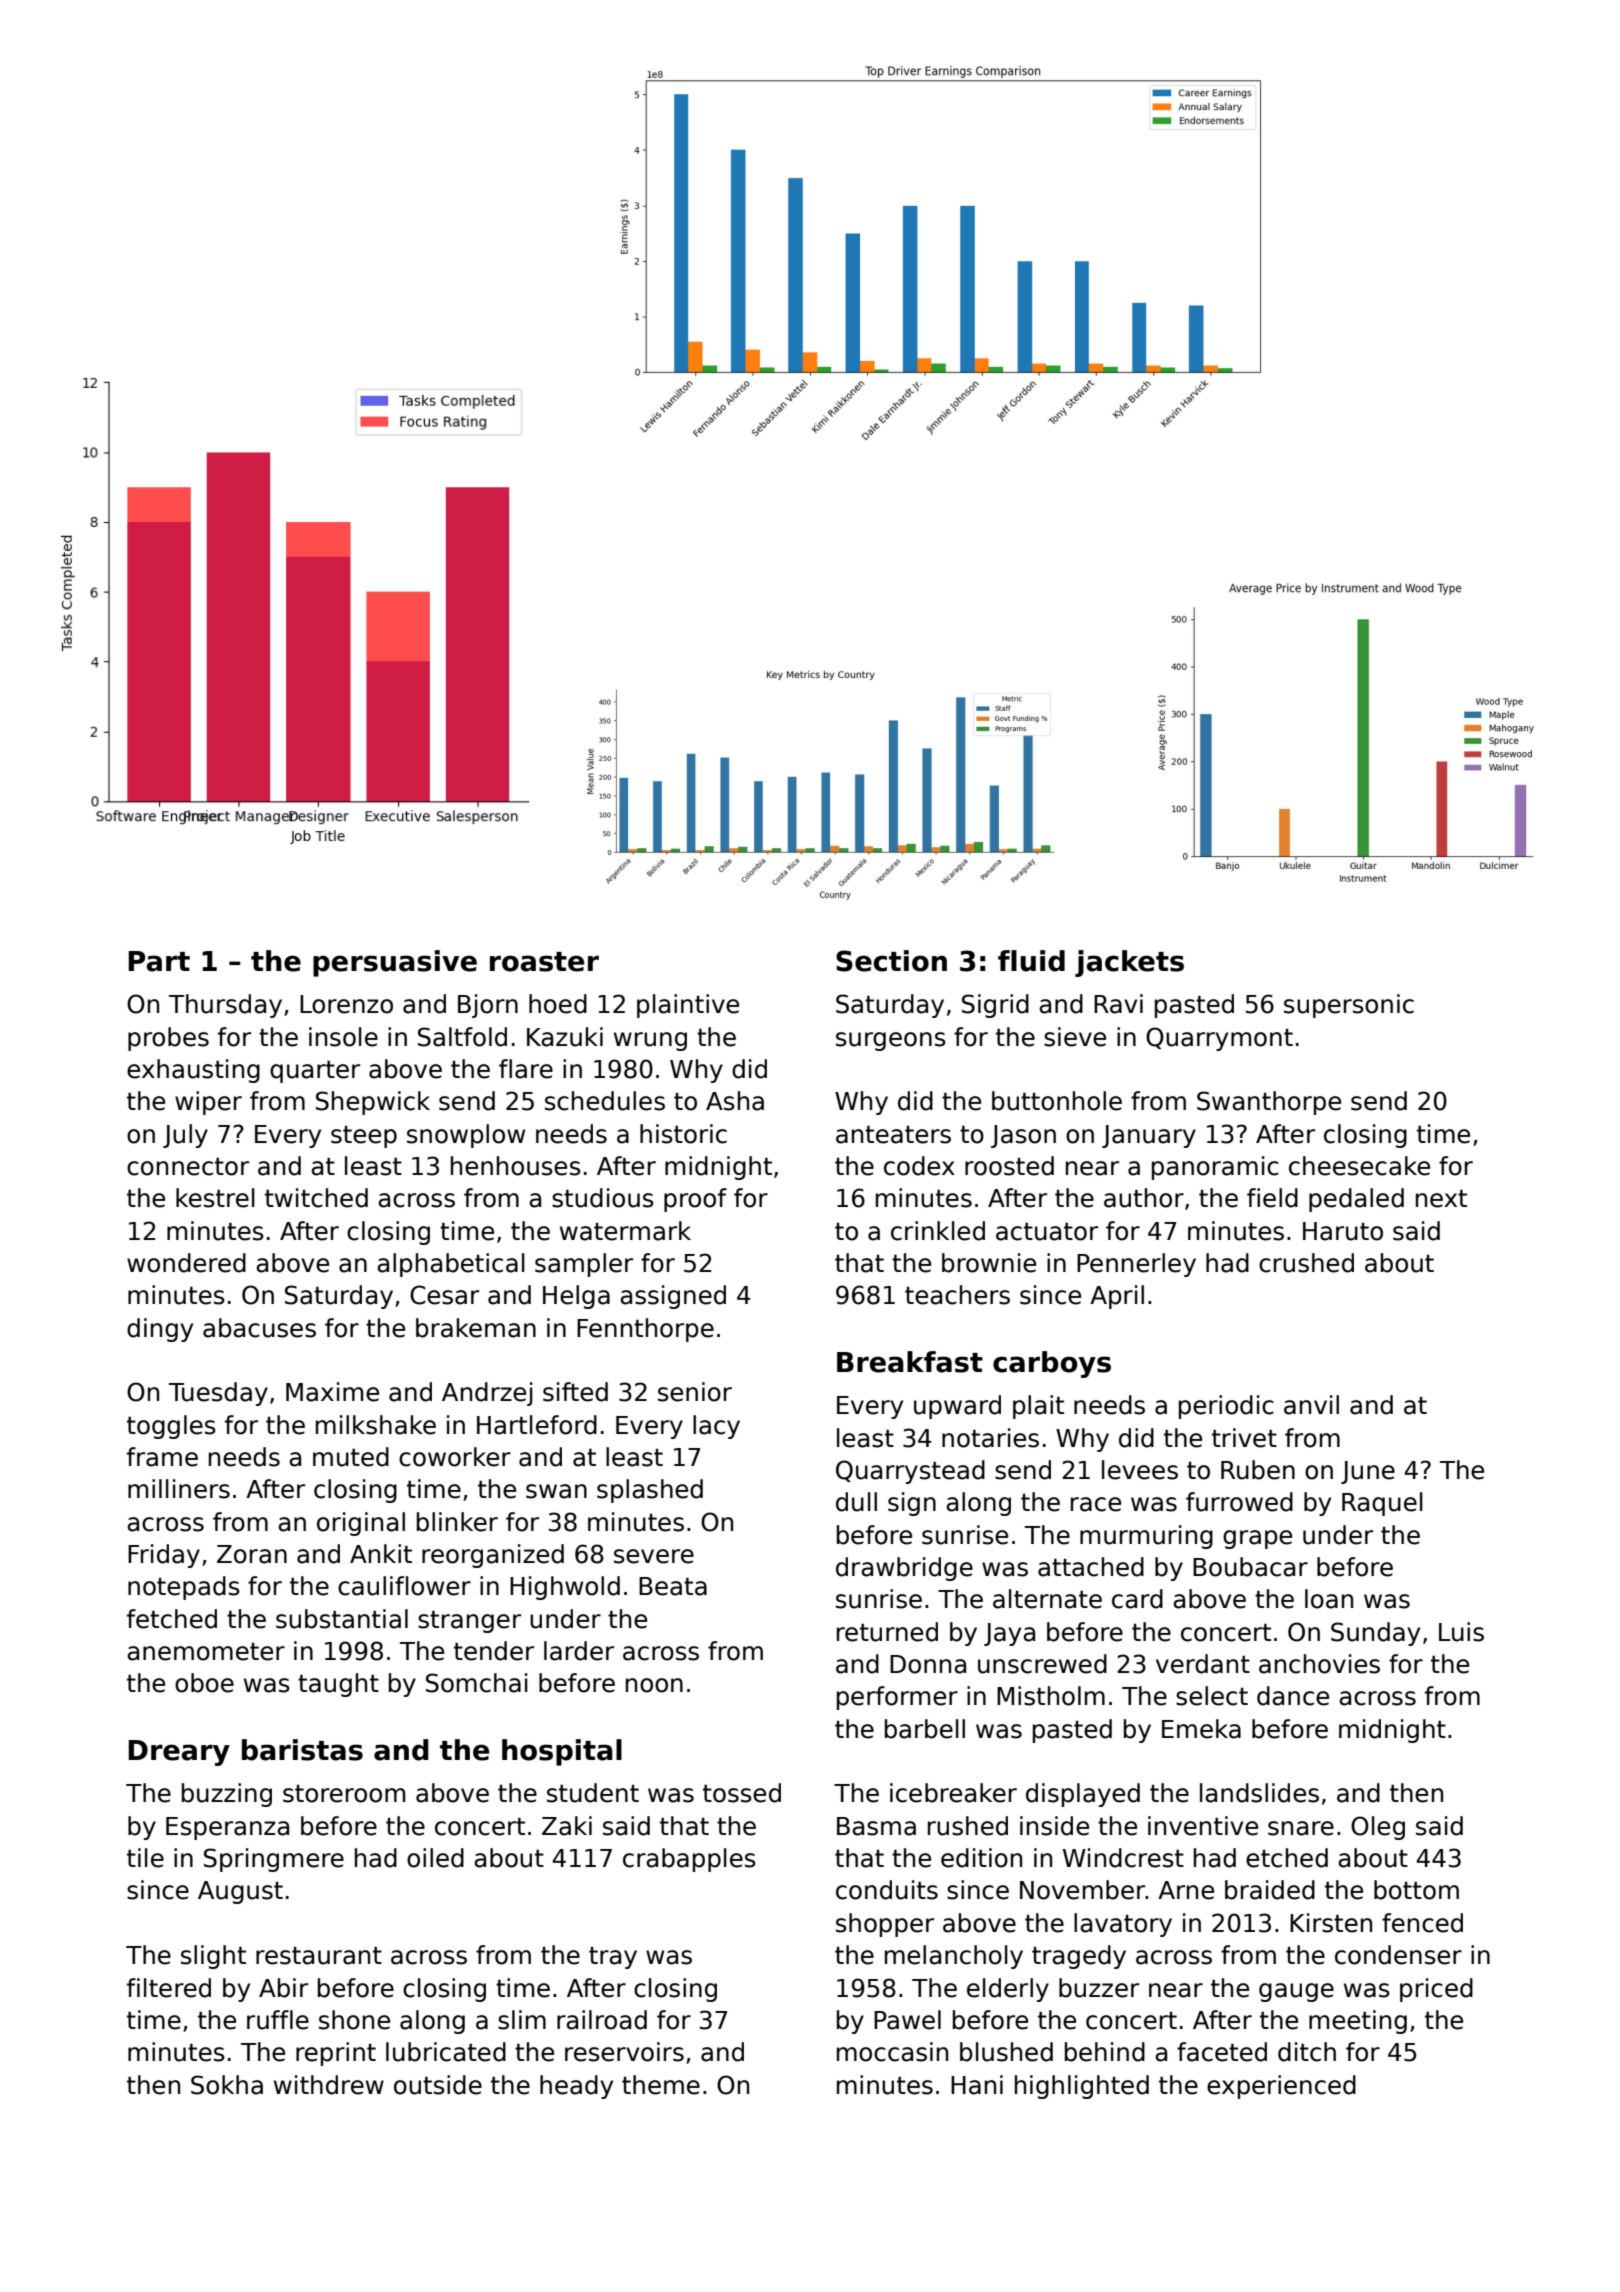  I want to click on roaster, so click(544, 962).
